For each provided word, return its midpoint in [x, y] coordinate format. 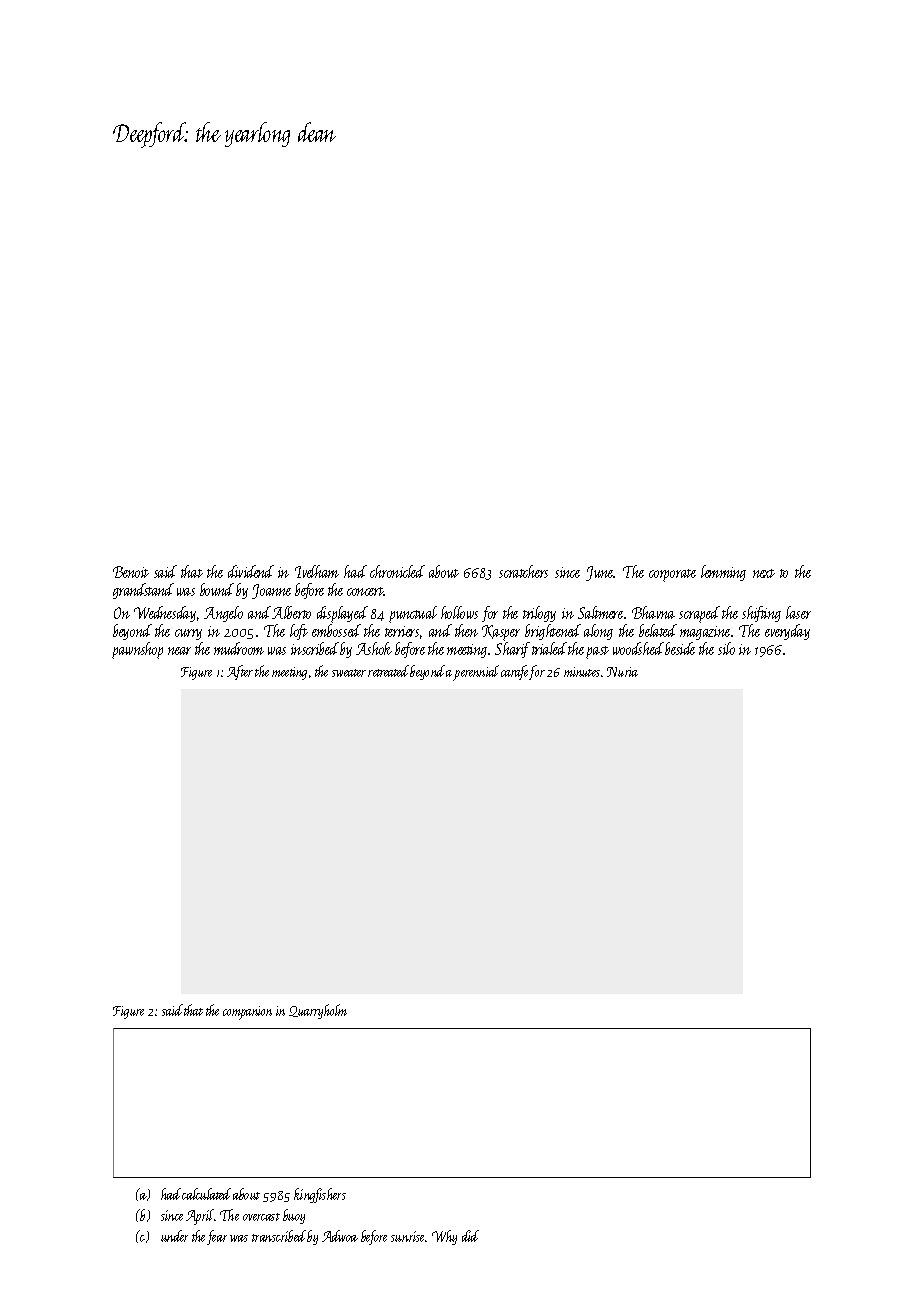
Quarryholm [318, 1011]
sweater [349, 673]
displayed [342, 614]
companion [247, 1013]
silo [726, 648]
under [174, 1236]
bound [217, 589]
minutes [582, 672]
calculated [206, 1194]
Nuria [622, 672]
